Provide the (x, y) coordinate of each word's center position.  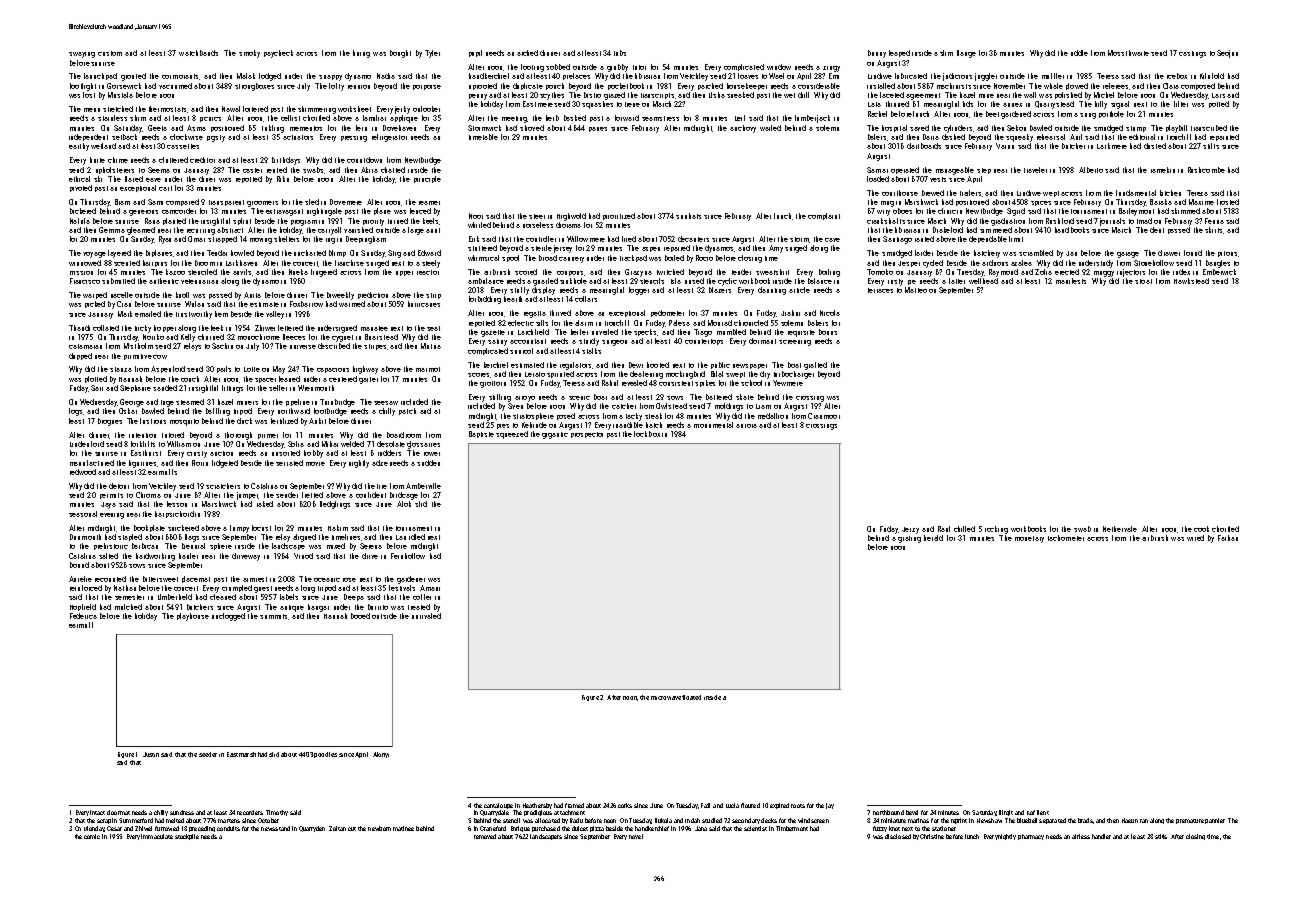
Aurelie (80, 579)
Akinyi (381, 755)
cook (1201, 529)
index (1181, 272)
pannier (1215, 821)
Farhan (1228, 538)
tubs (620, 53)
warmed (352, 304)
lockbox (647, 434)
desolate (391, 444)
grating (909, 539)
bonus (828, 332)
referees (1115, 86)
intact (97, 812)
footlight (83, 87)
